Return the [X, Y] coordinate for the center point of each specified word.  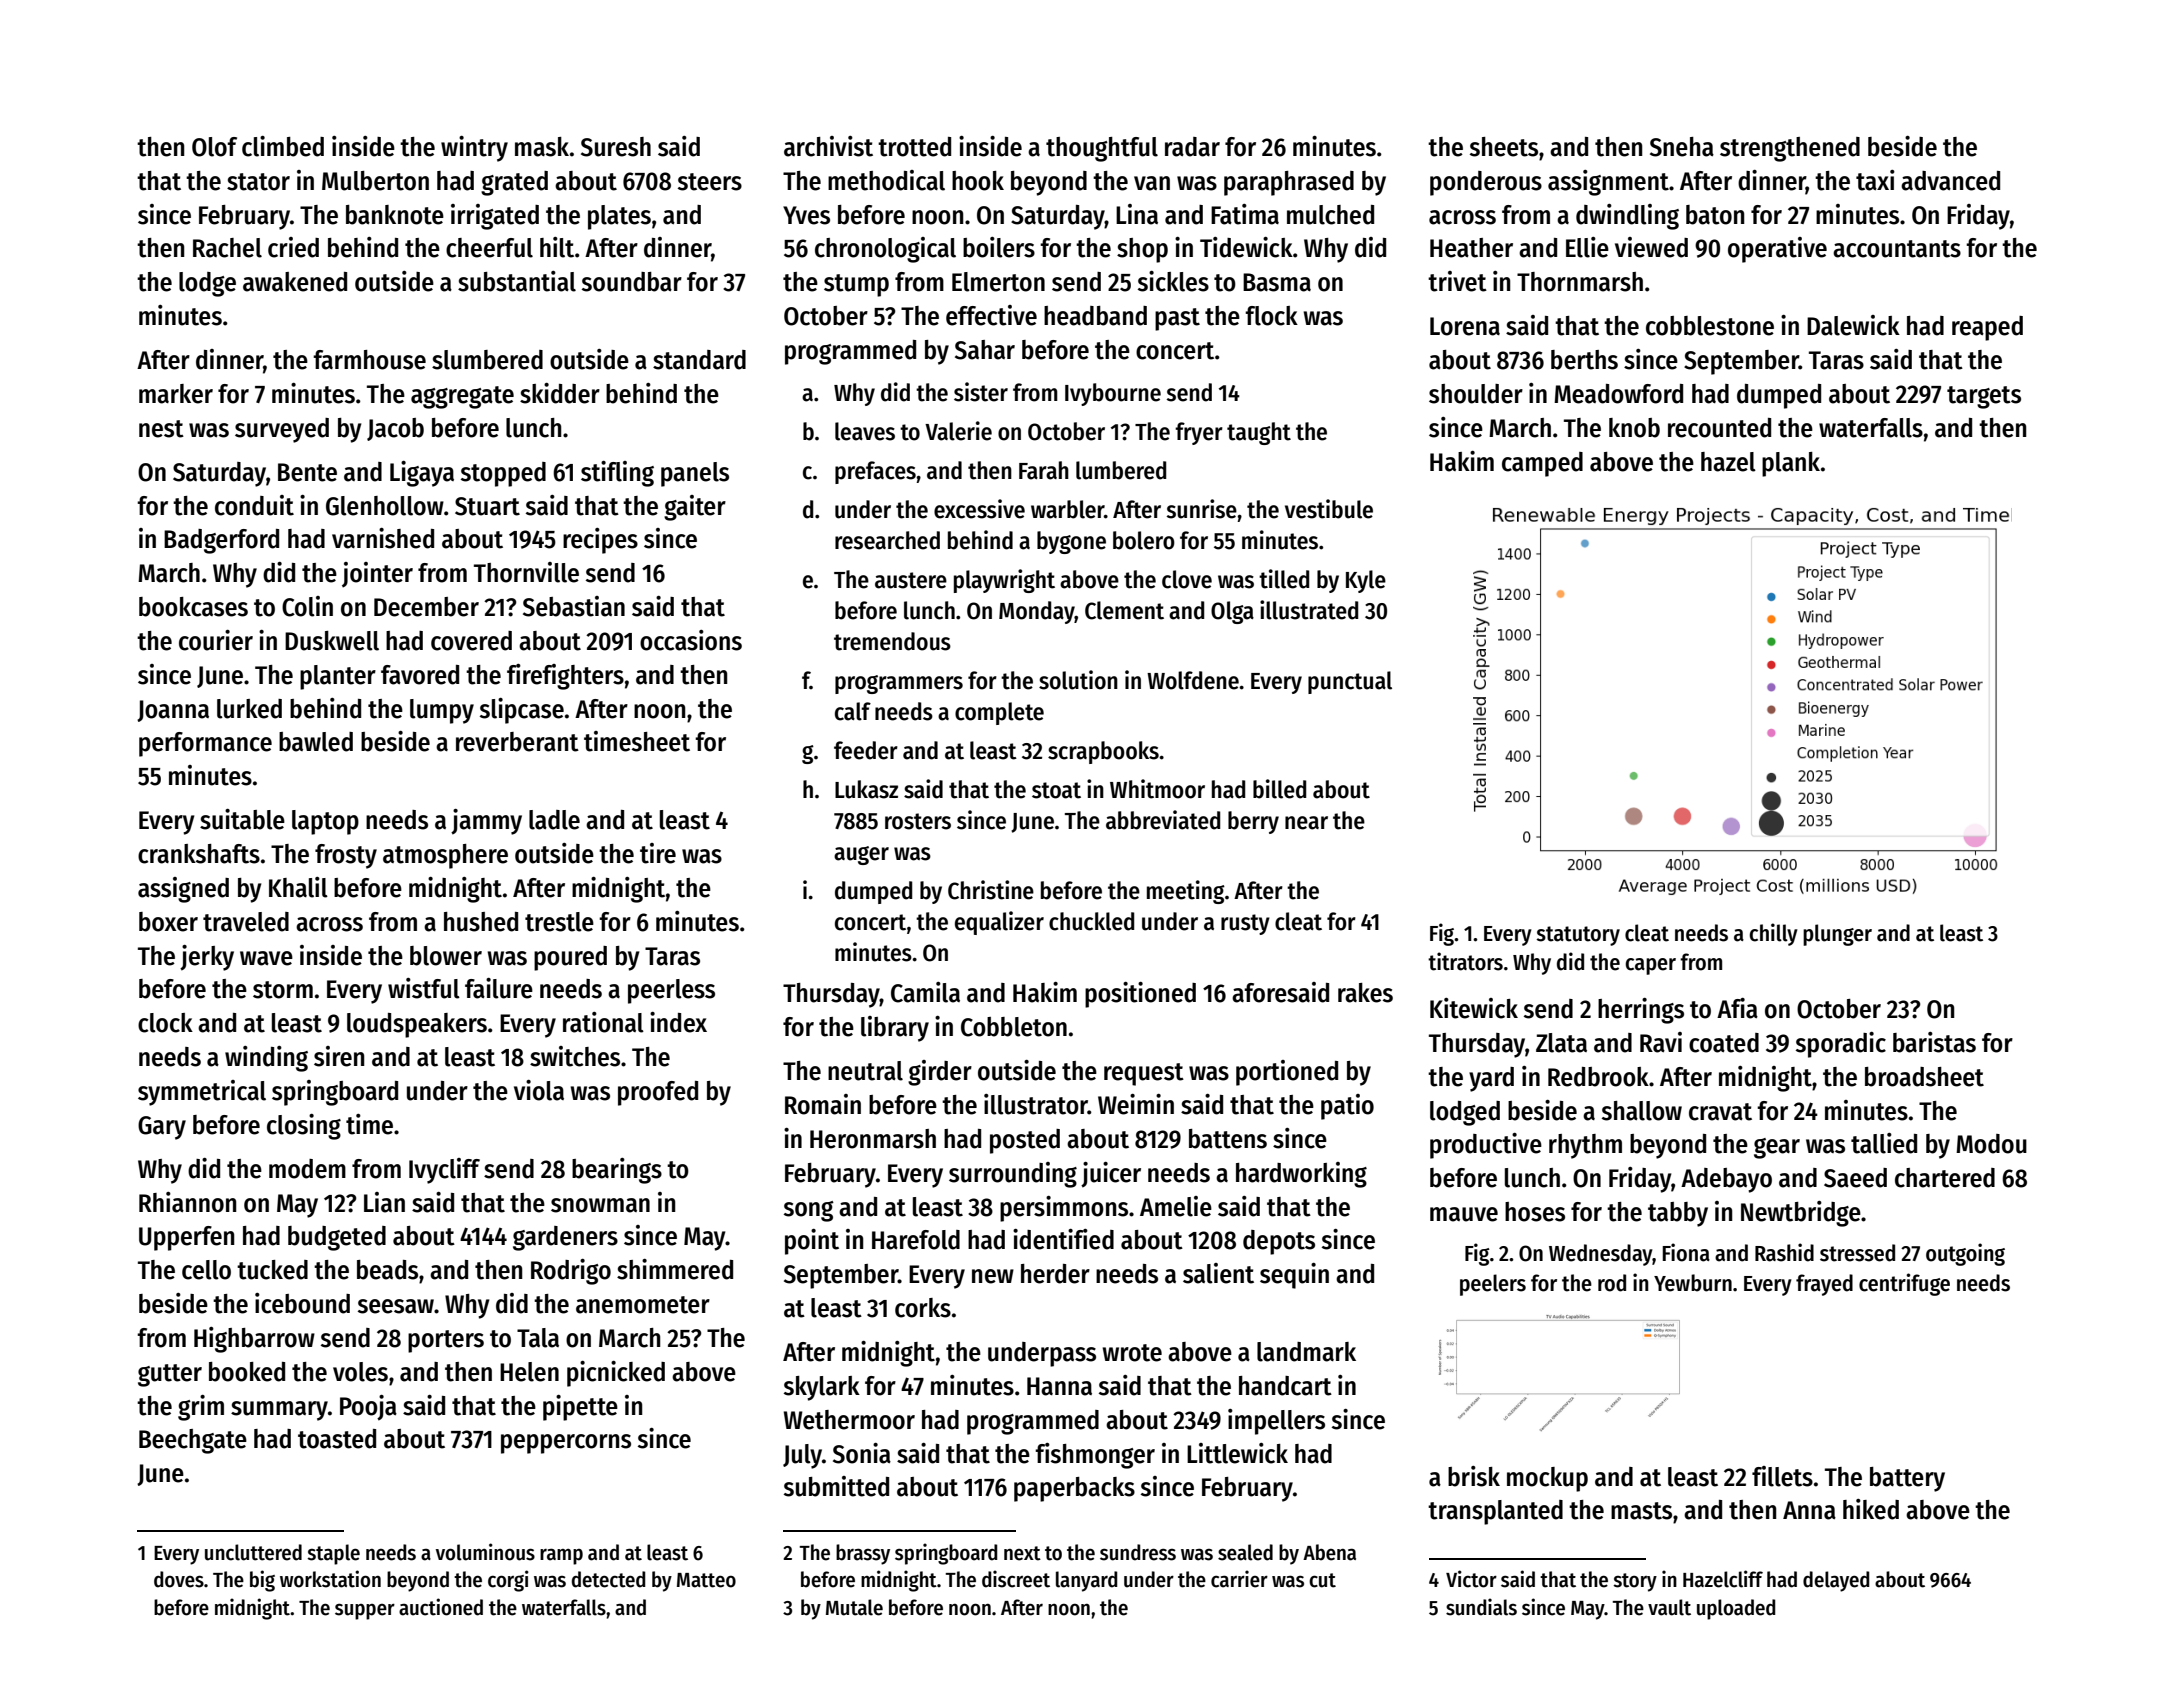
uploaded [1736, 1609]
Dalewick [1853, 325]
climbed [283, 146]
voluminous [485, 1552]
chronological [885, 250]
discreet [1016, 1579]
